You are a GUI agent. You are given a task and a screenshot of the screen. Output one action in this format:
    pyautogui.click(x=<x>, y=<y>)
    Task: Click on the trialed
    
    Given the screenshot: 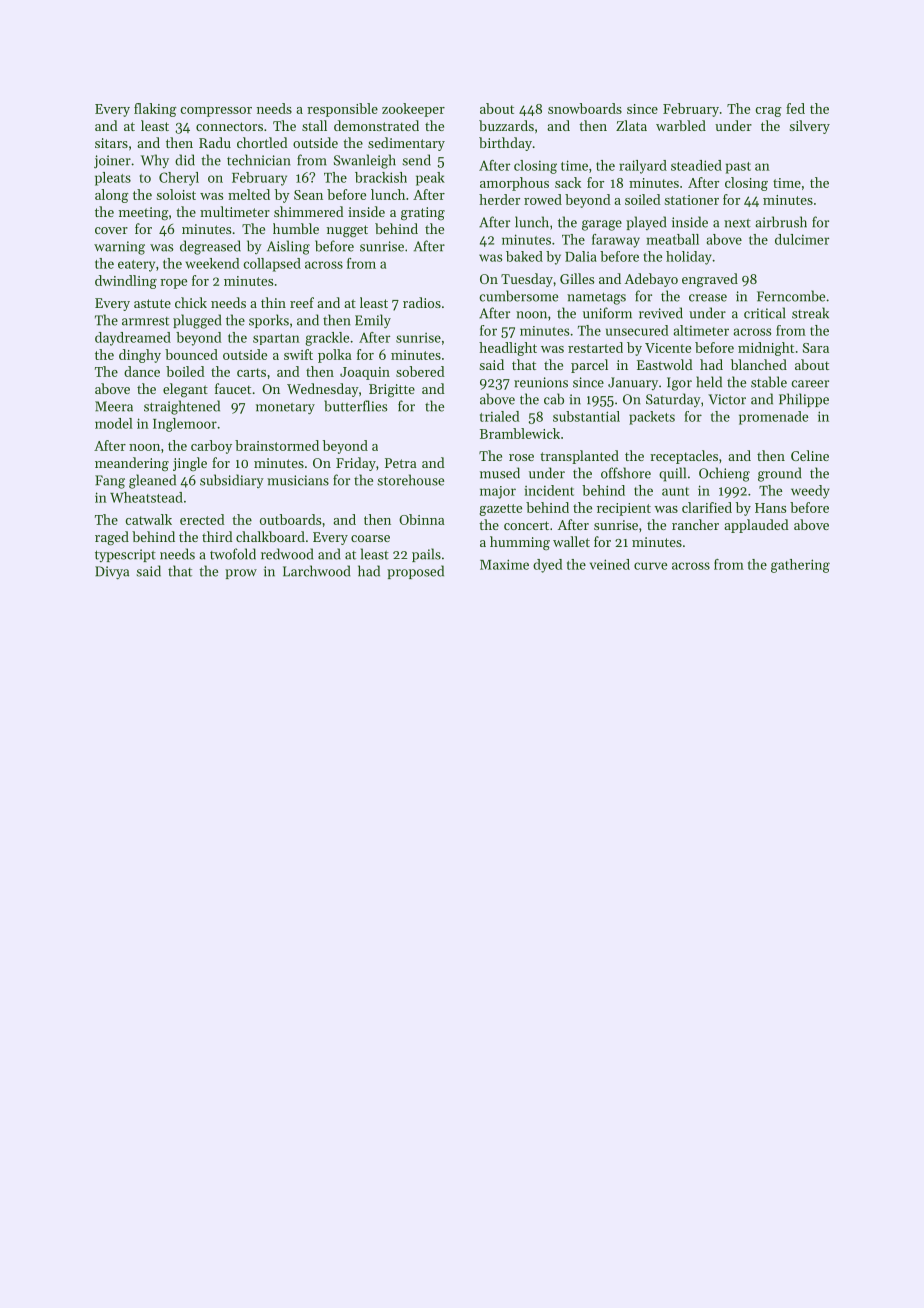 What is the action you would take?
    pyautogui.click(x=499, y=416)
